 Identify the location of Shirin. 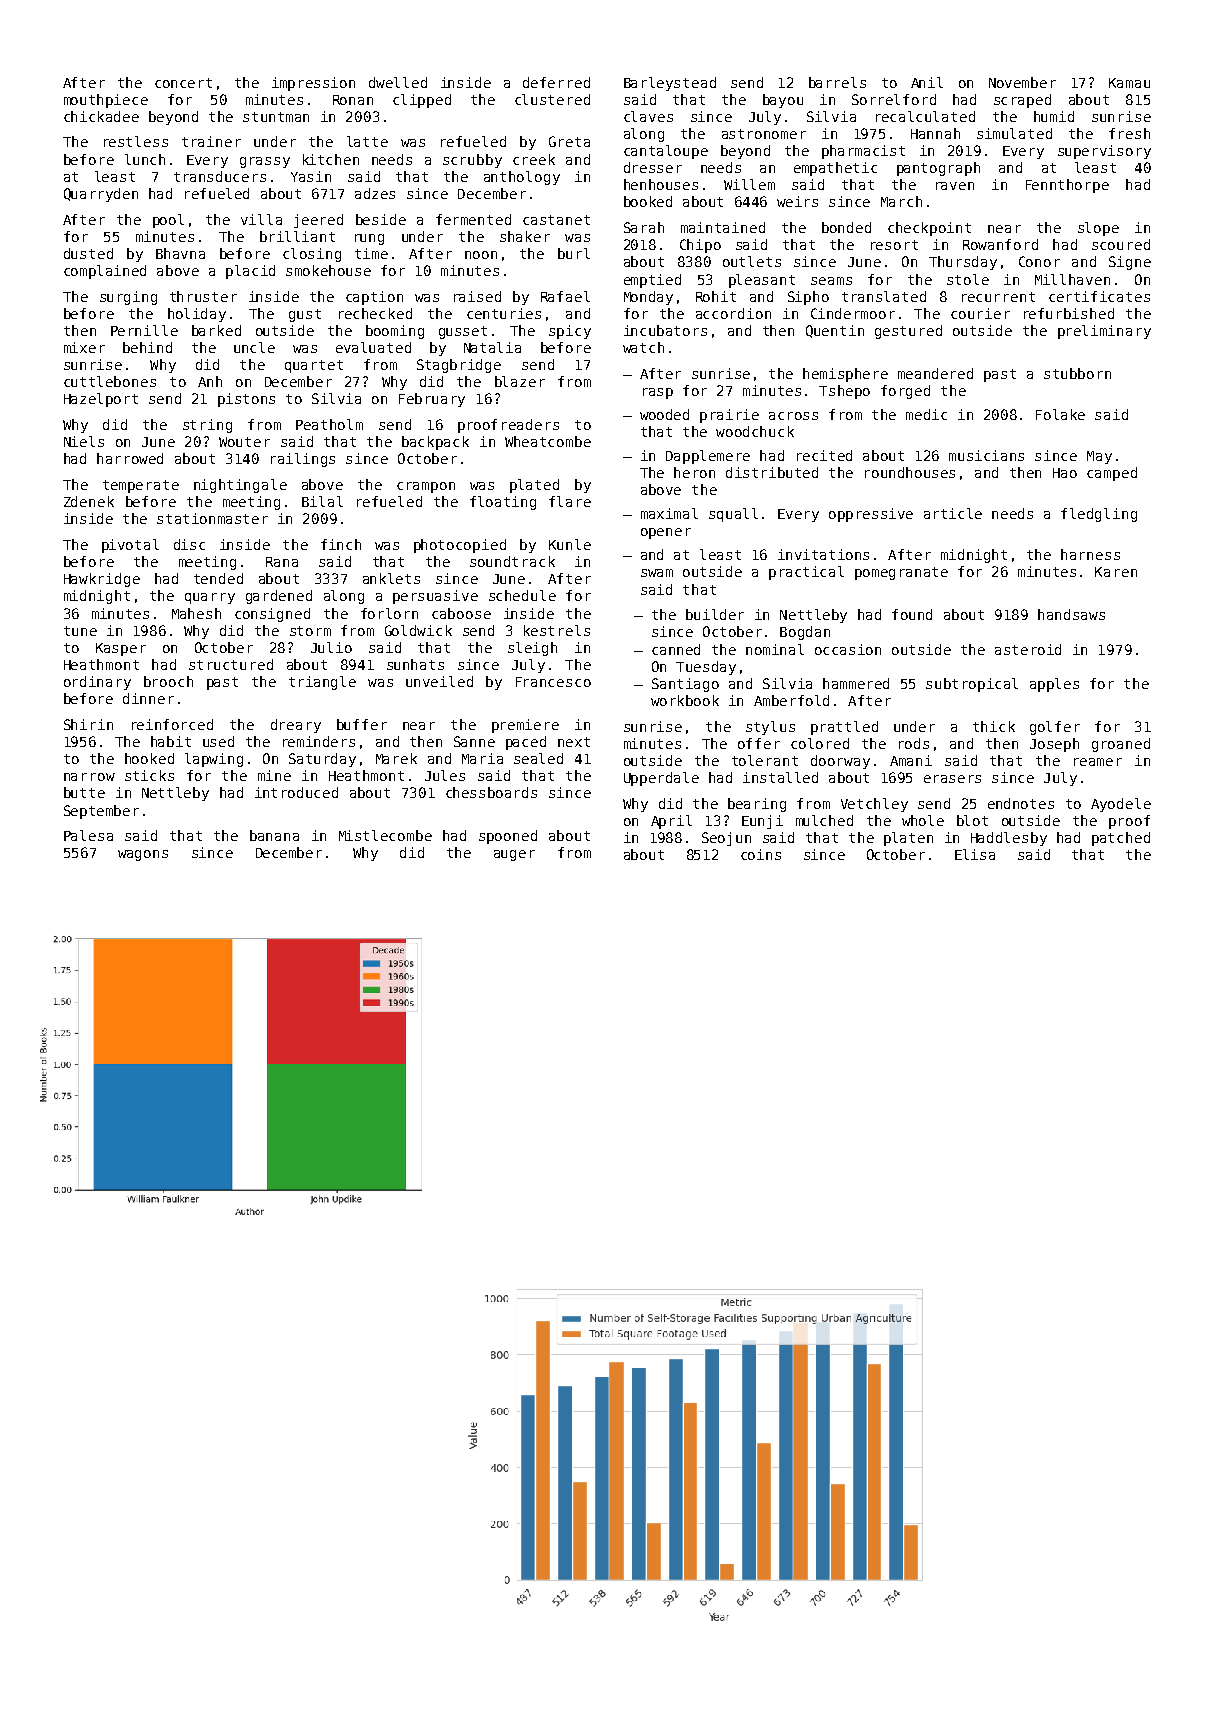
(88, 724).
